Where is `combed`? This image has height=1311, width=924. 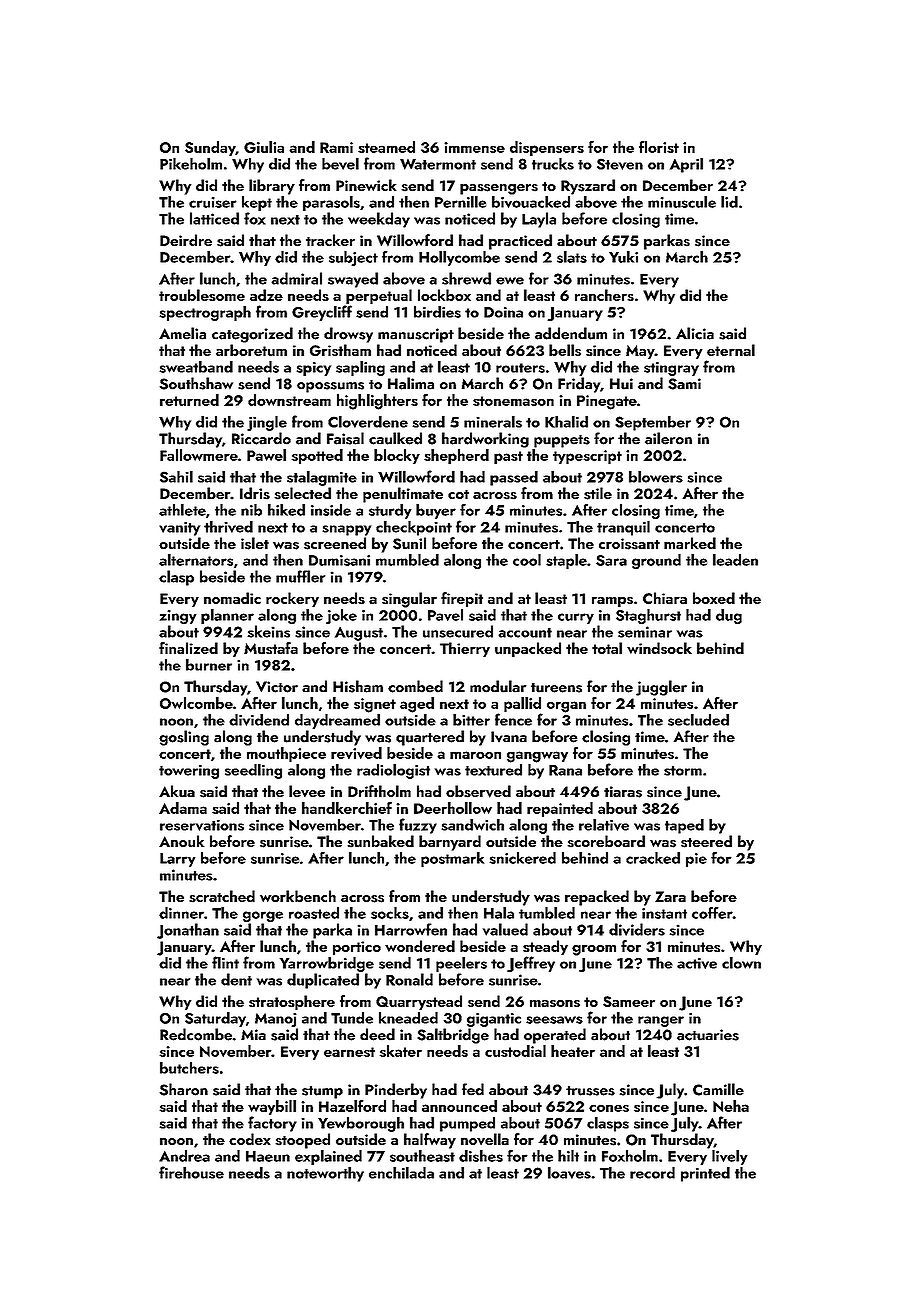 combed is located at coordinates (415, 686).
